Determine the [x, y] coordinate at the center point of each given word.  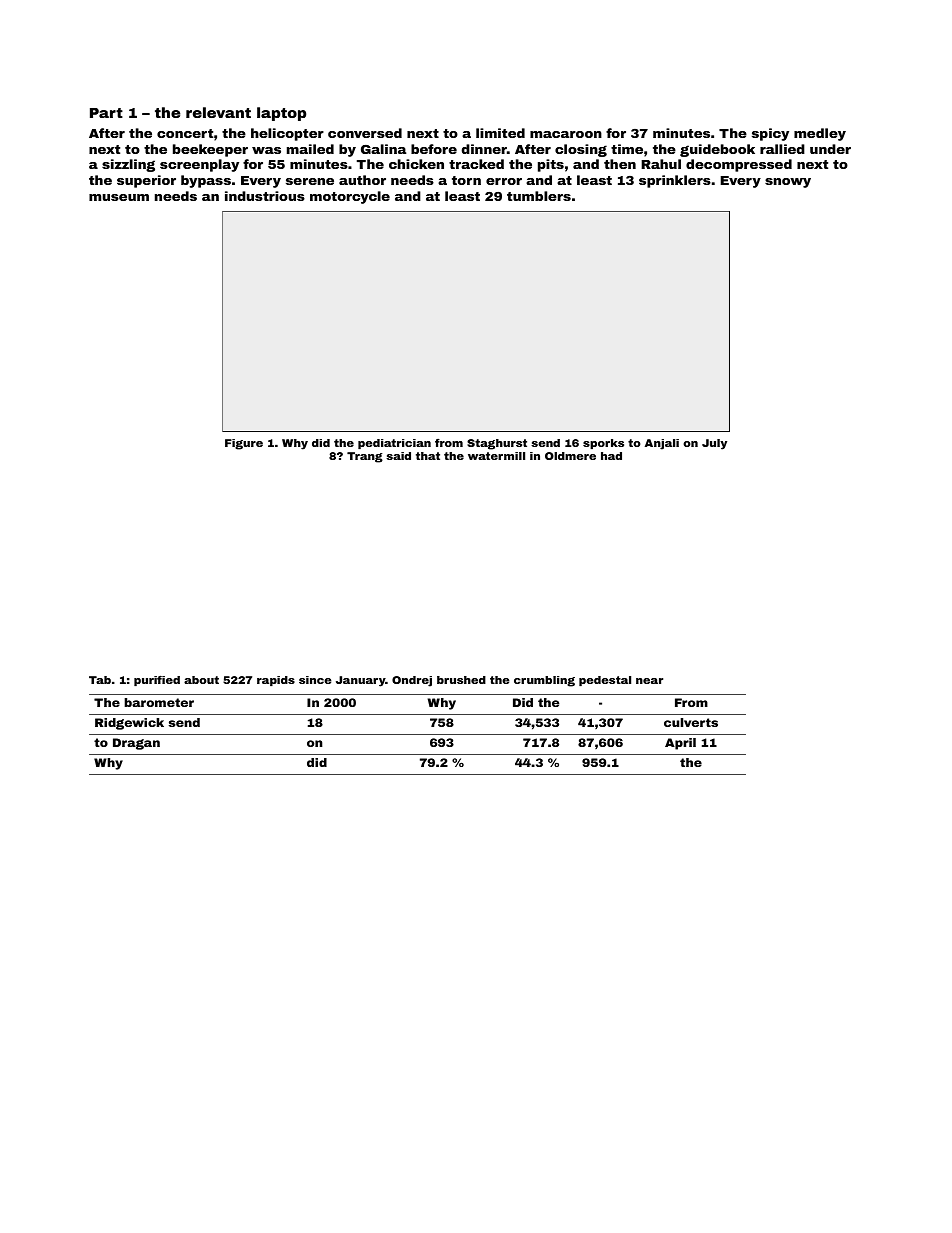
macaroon [566, 134]
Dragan [136, 744]
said [398, 456]
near [649, 681]
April [680, 744]
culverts [691, 722]
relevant [218, 112]
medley [820, 134]
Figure [244, 444]
